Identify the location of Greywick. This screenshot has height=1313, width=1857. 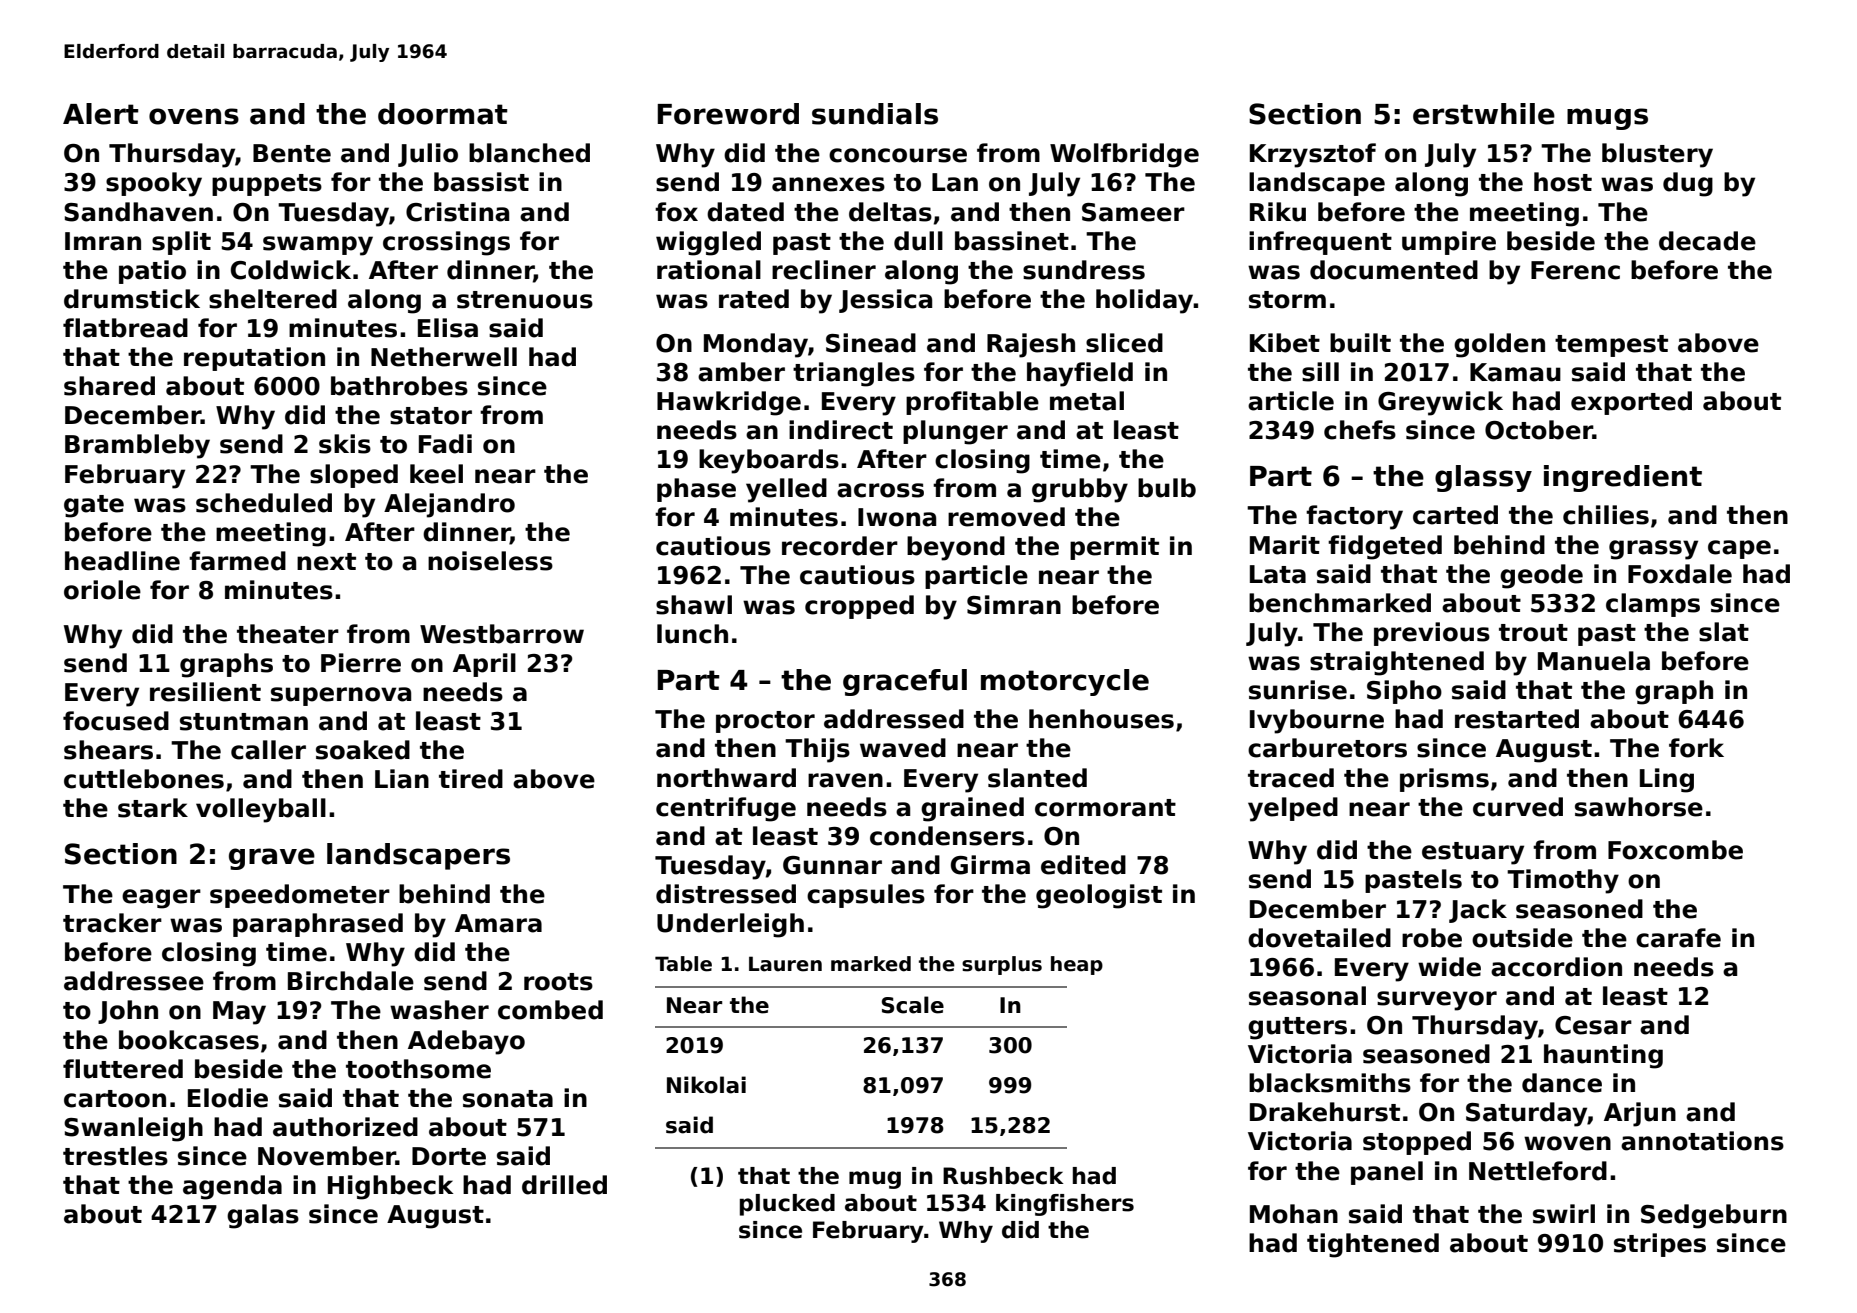
(1440, 403).
